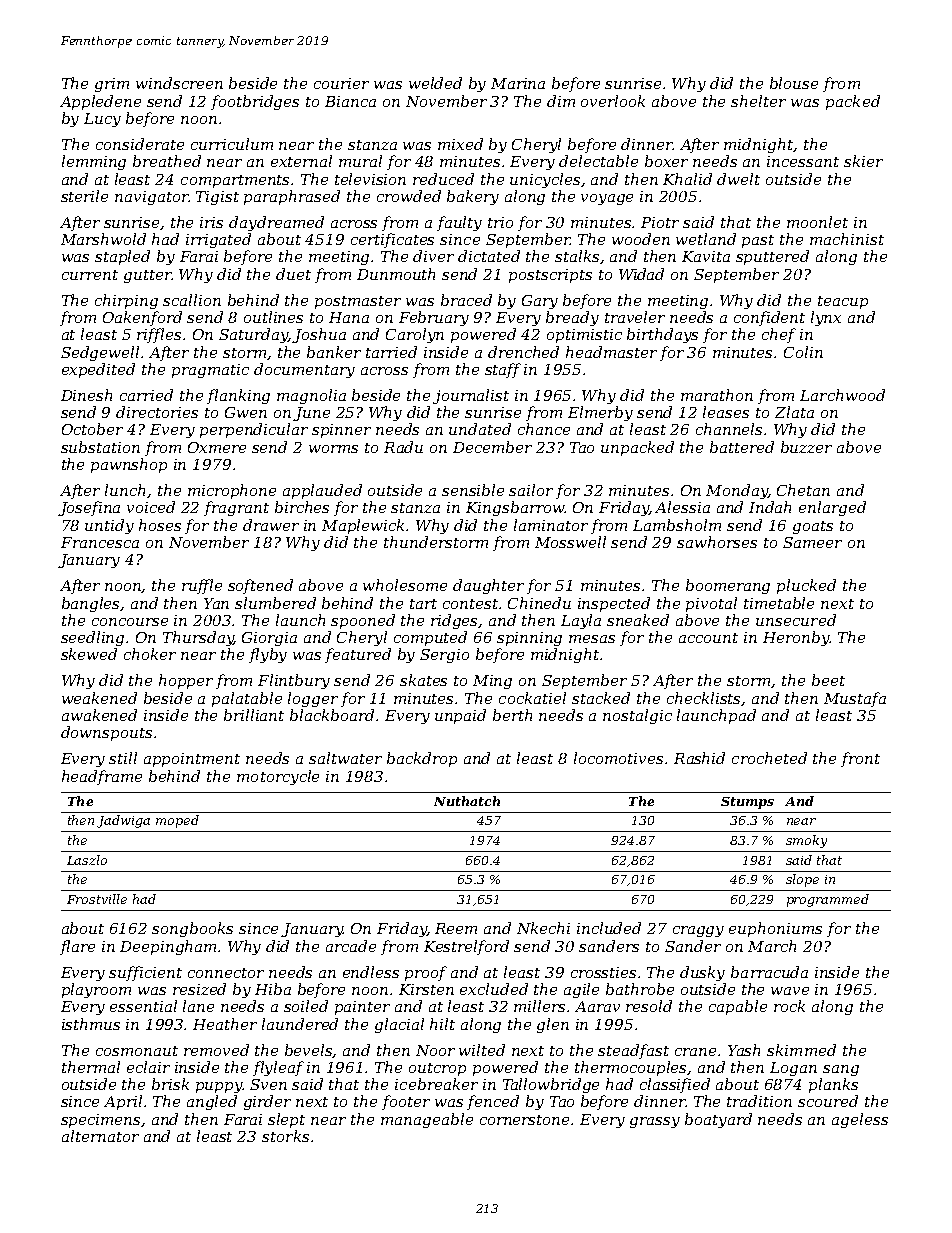 The width and height of the document is (952, 1233). What do you see at coordinates (726, 412) in the document?
I see `leases` at bounding box center [726, 412].
